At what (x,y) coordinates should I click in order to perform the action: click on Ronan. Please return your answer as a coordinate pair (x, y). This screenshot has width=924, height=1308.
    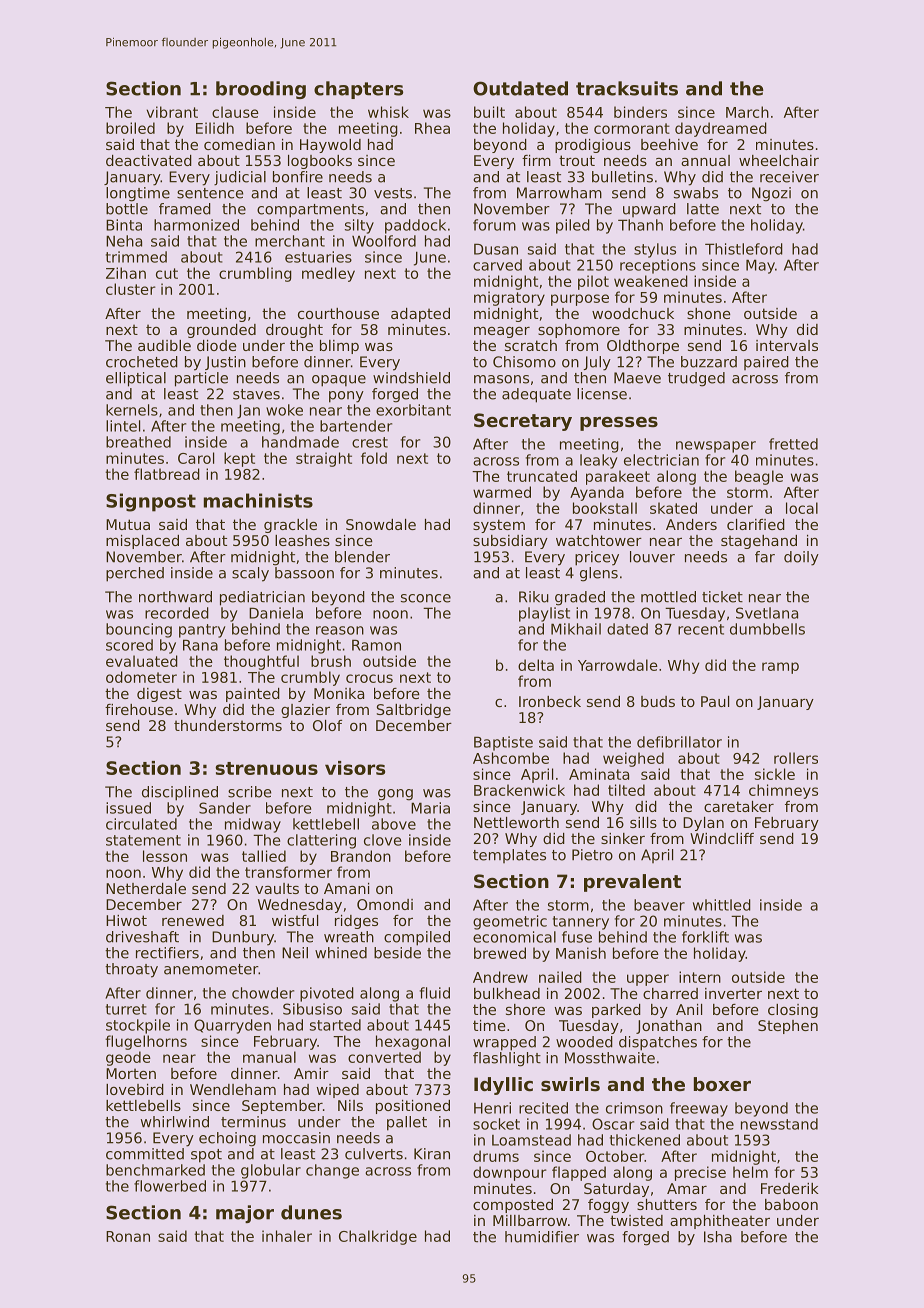
    Looking at the image, I should click on (128, 1236).
